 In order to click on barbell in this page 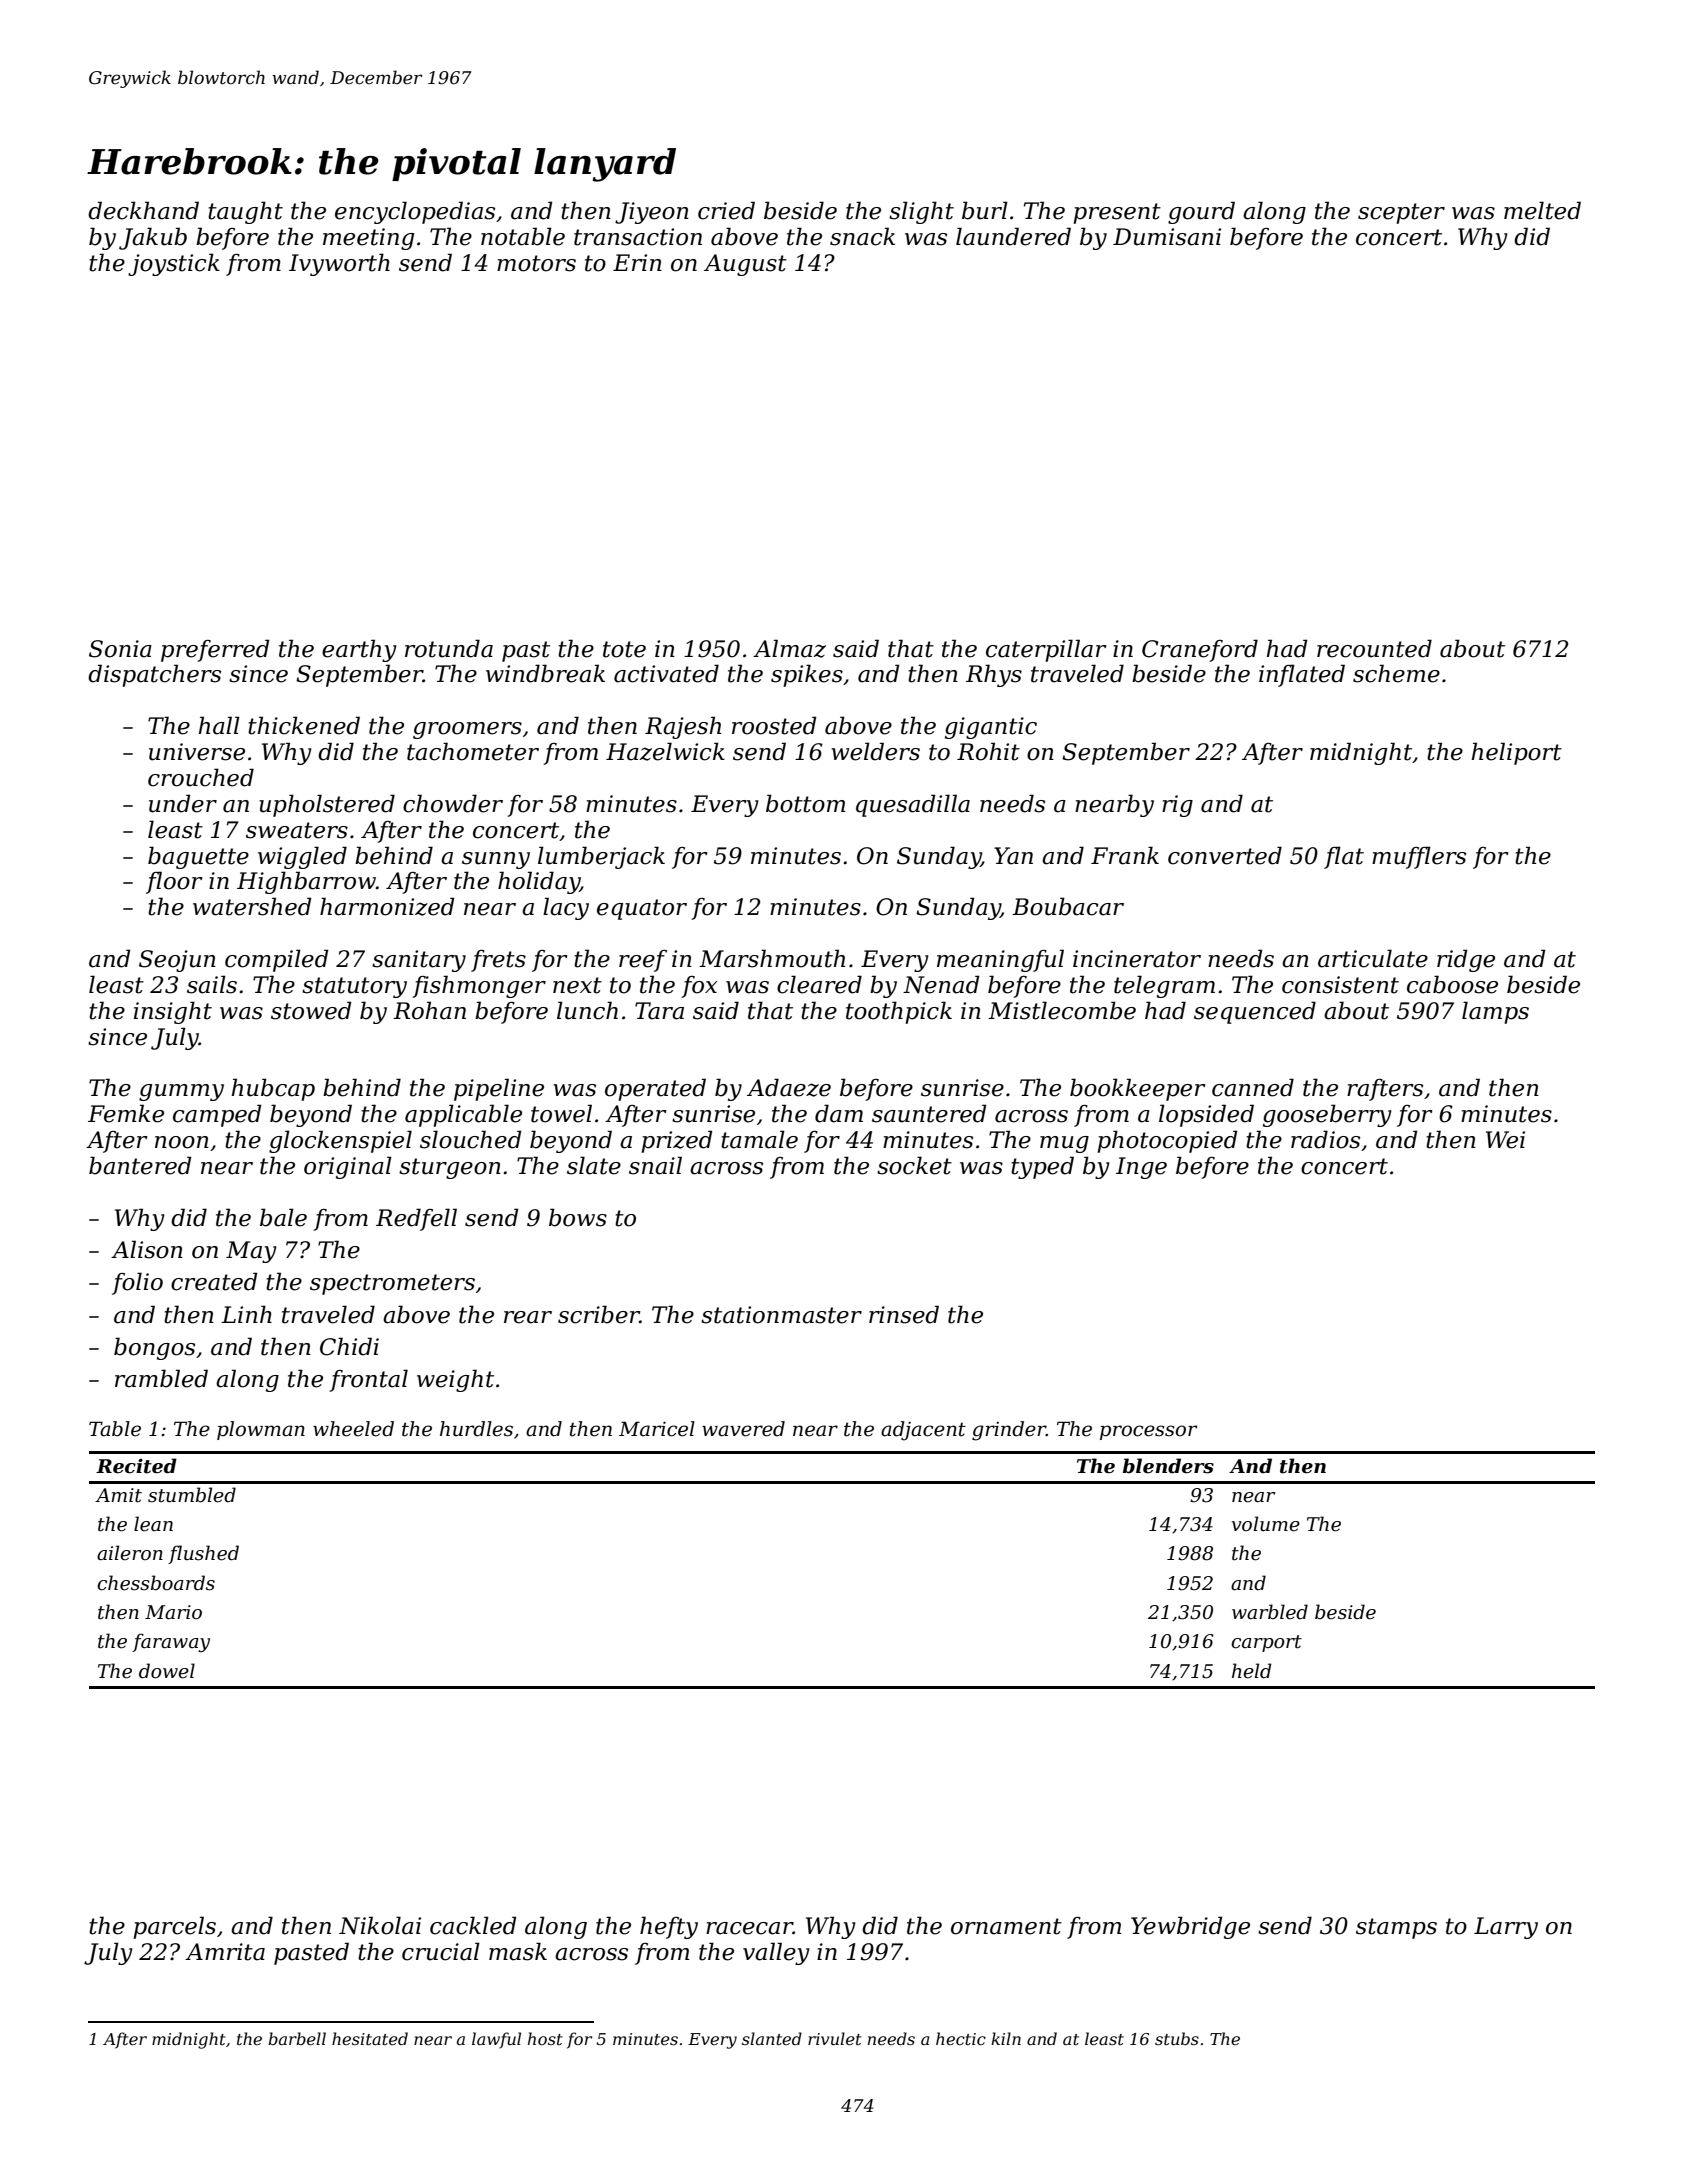, I will do `click(297, 2038)`.
